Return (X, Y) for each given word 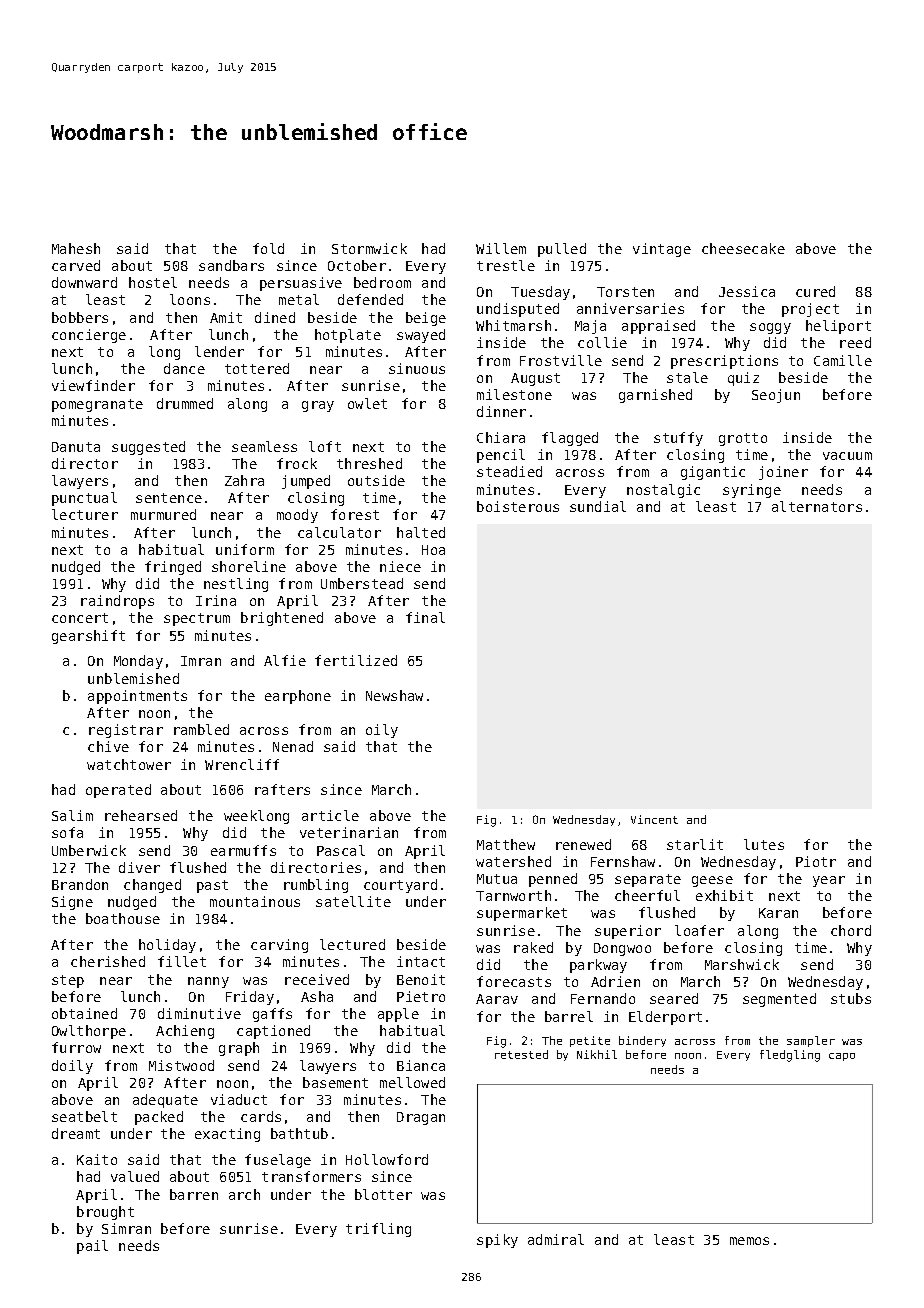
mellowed (412, 1082)
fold (268, 248)
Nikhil (597, 1054)
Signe (72, 903)
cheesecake (743, 248)
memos (749, 1241)
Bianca (421, 1065)
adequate (165, 1101)
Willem (501, 248)
